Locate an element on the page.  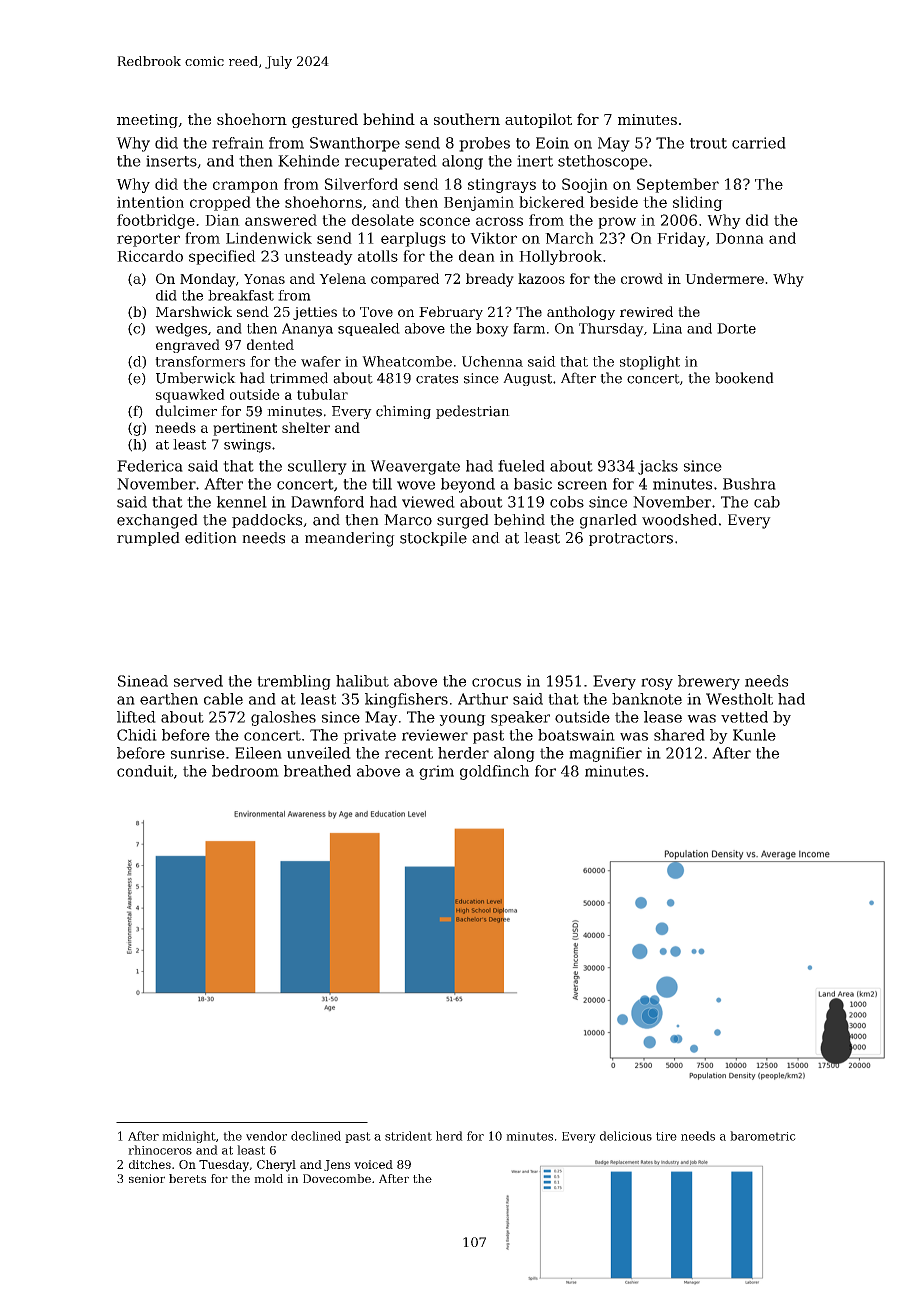
conduit is located at coordinates (145, 771).
